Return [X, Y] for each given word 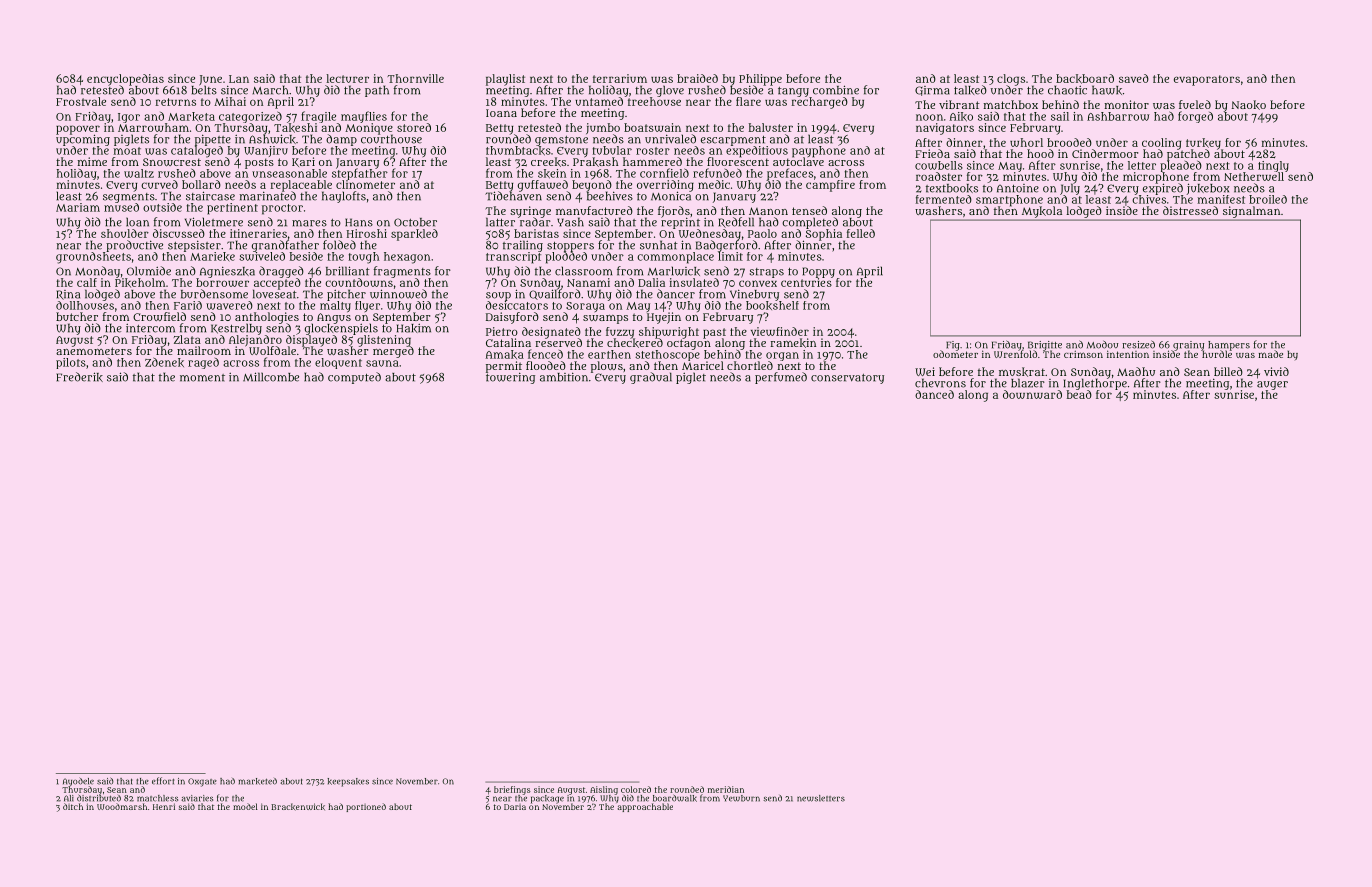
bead [1079, 394]
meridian [726, 789]
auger [1272, 385]
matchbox [1011, 104]
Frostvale [81, 101]
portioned [366, 807]
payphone [819, 151]
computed [354, 378]
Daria [515, 807]
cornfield [664, 173]
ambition [564, 377]
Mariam [78, 207]
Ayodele [78, 782]
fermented [944, 199]
